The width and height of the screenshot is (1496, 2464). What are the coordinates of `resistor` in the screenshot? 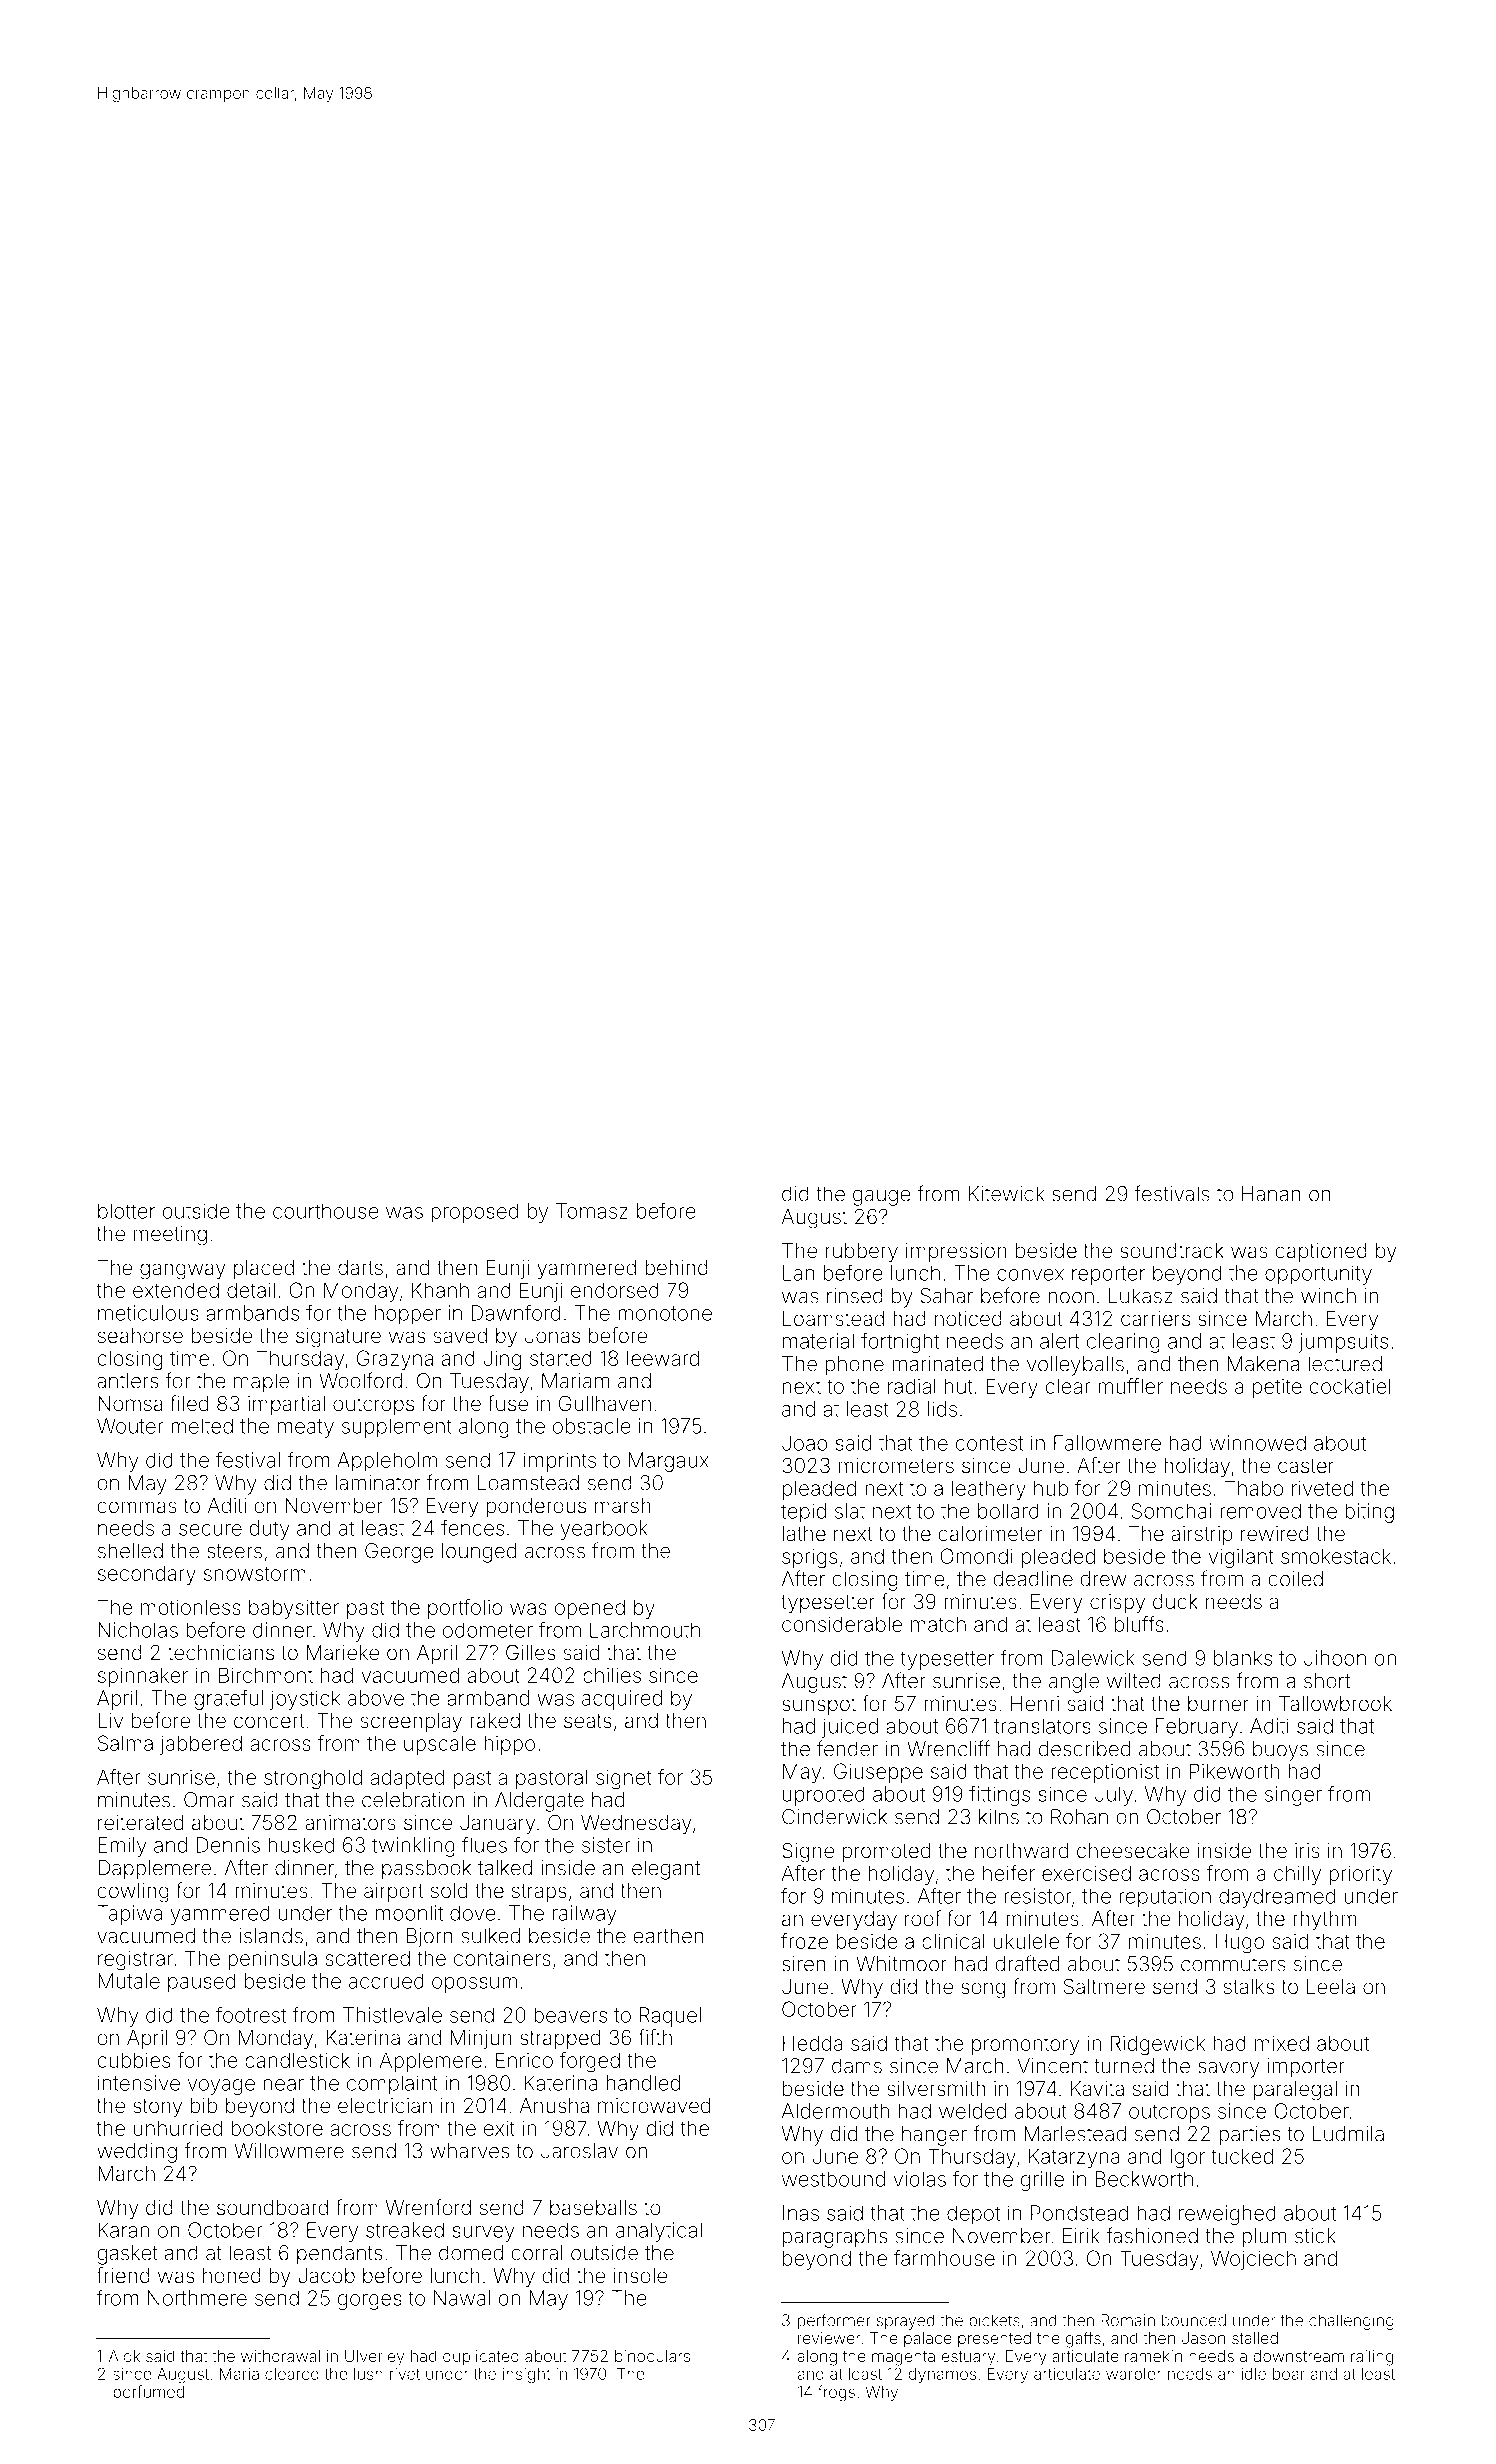 It's located at (1038, 1896).
